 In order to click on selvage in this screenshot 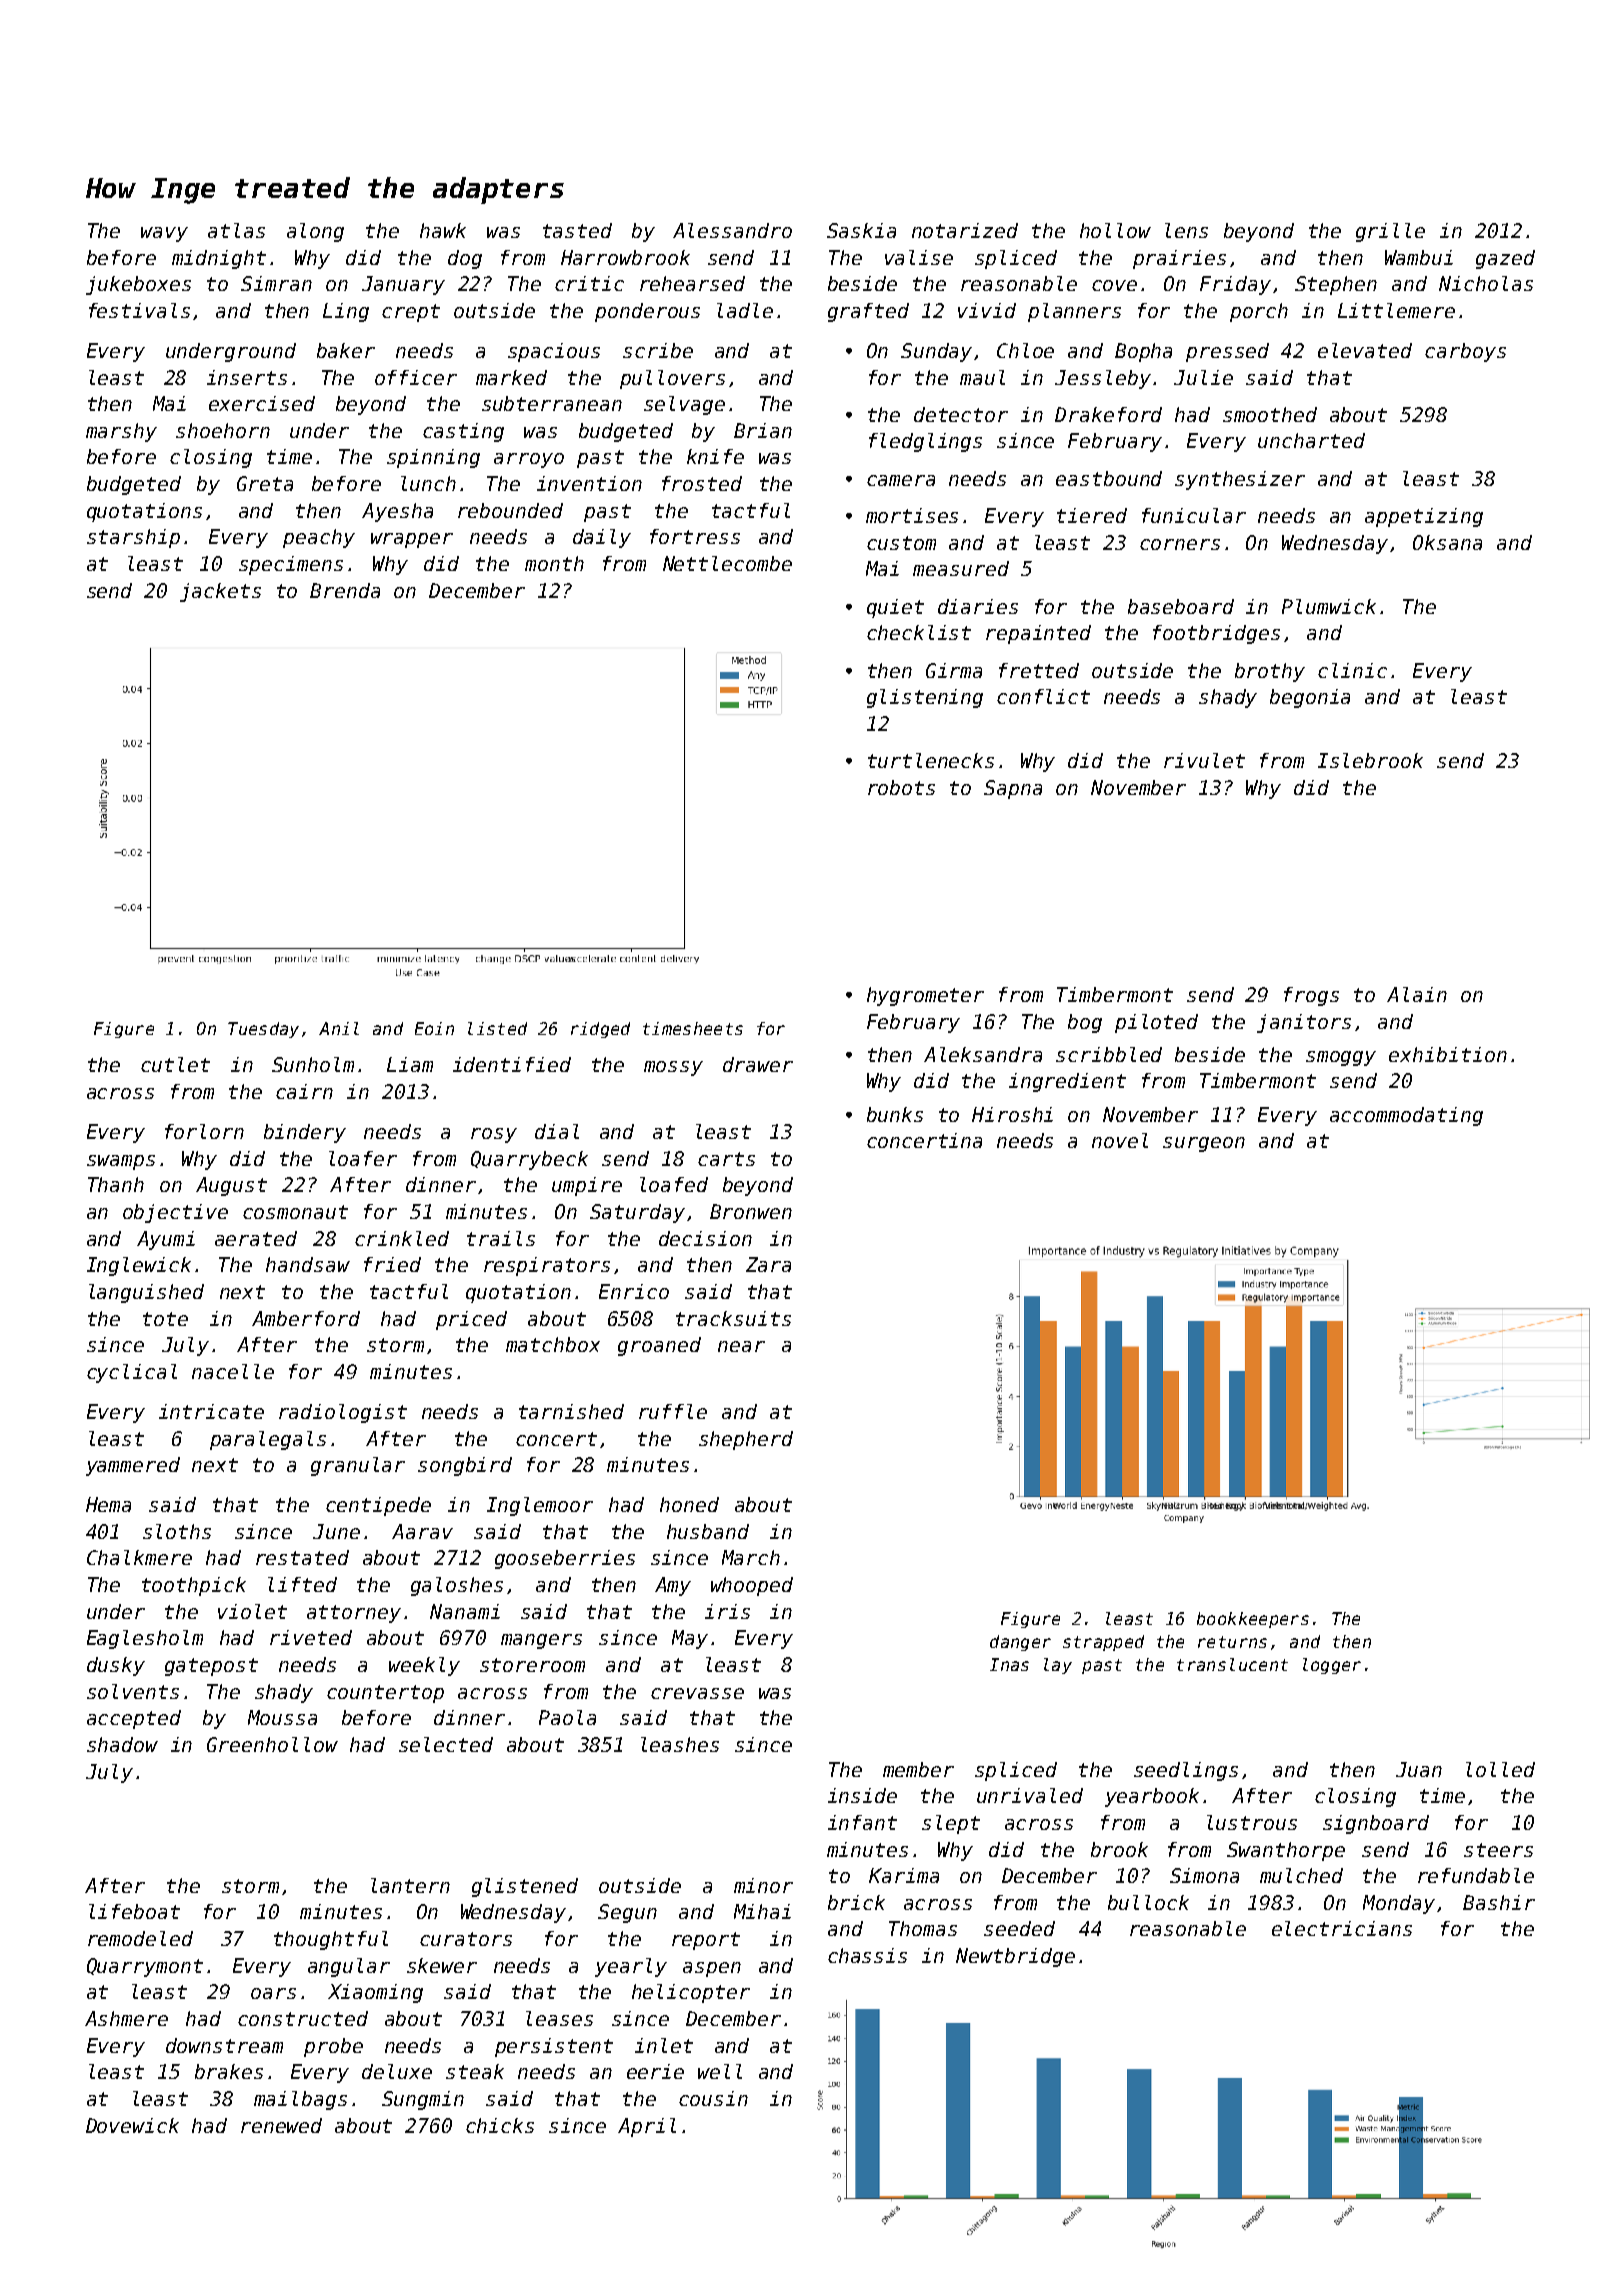, I will do `click(684, 405)`.
